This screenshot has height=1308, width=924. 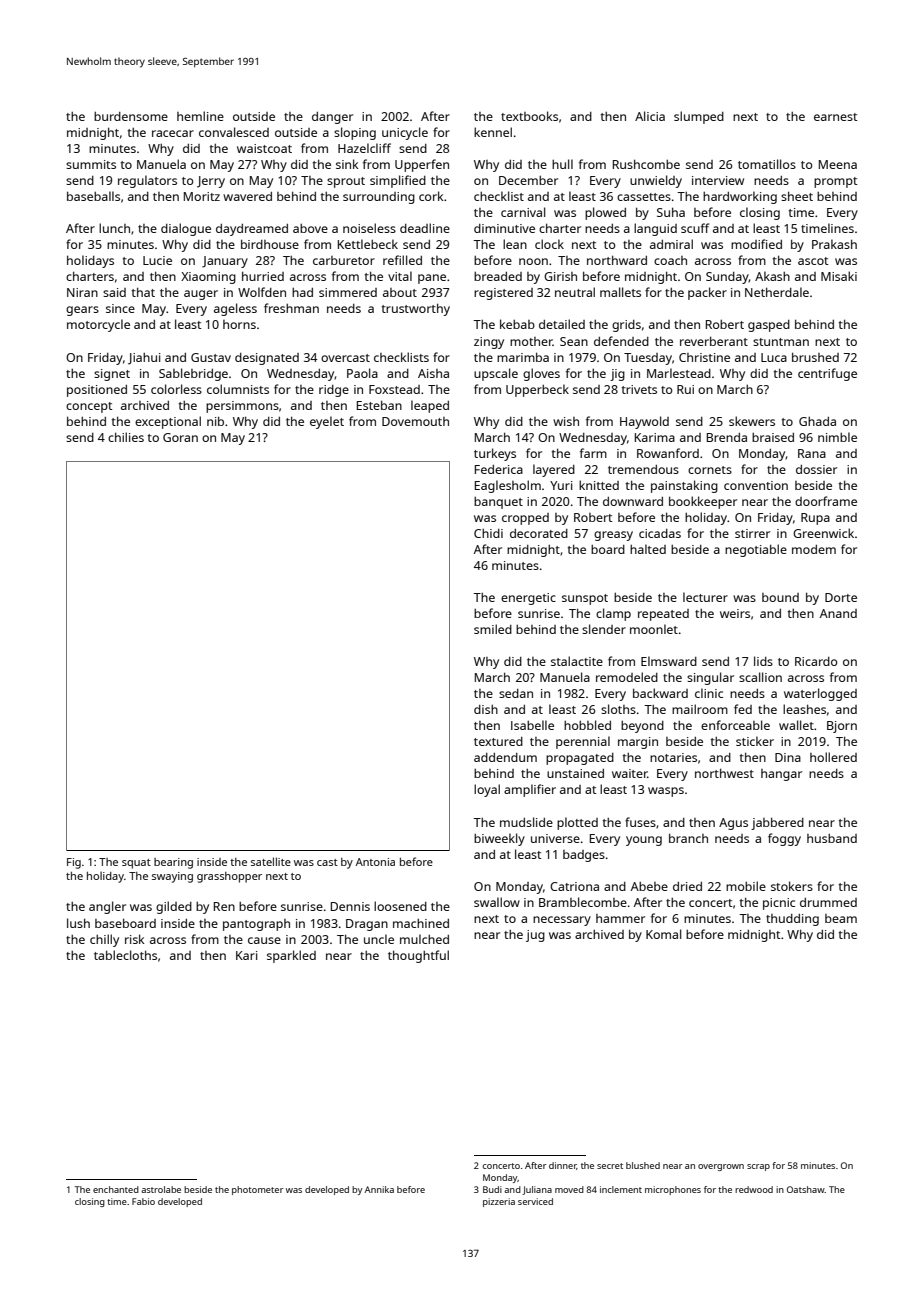 I want to click on Goran, so click(x=180, y=437).
